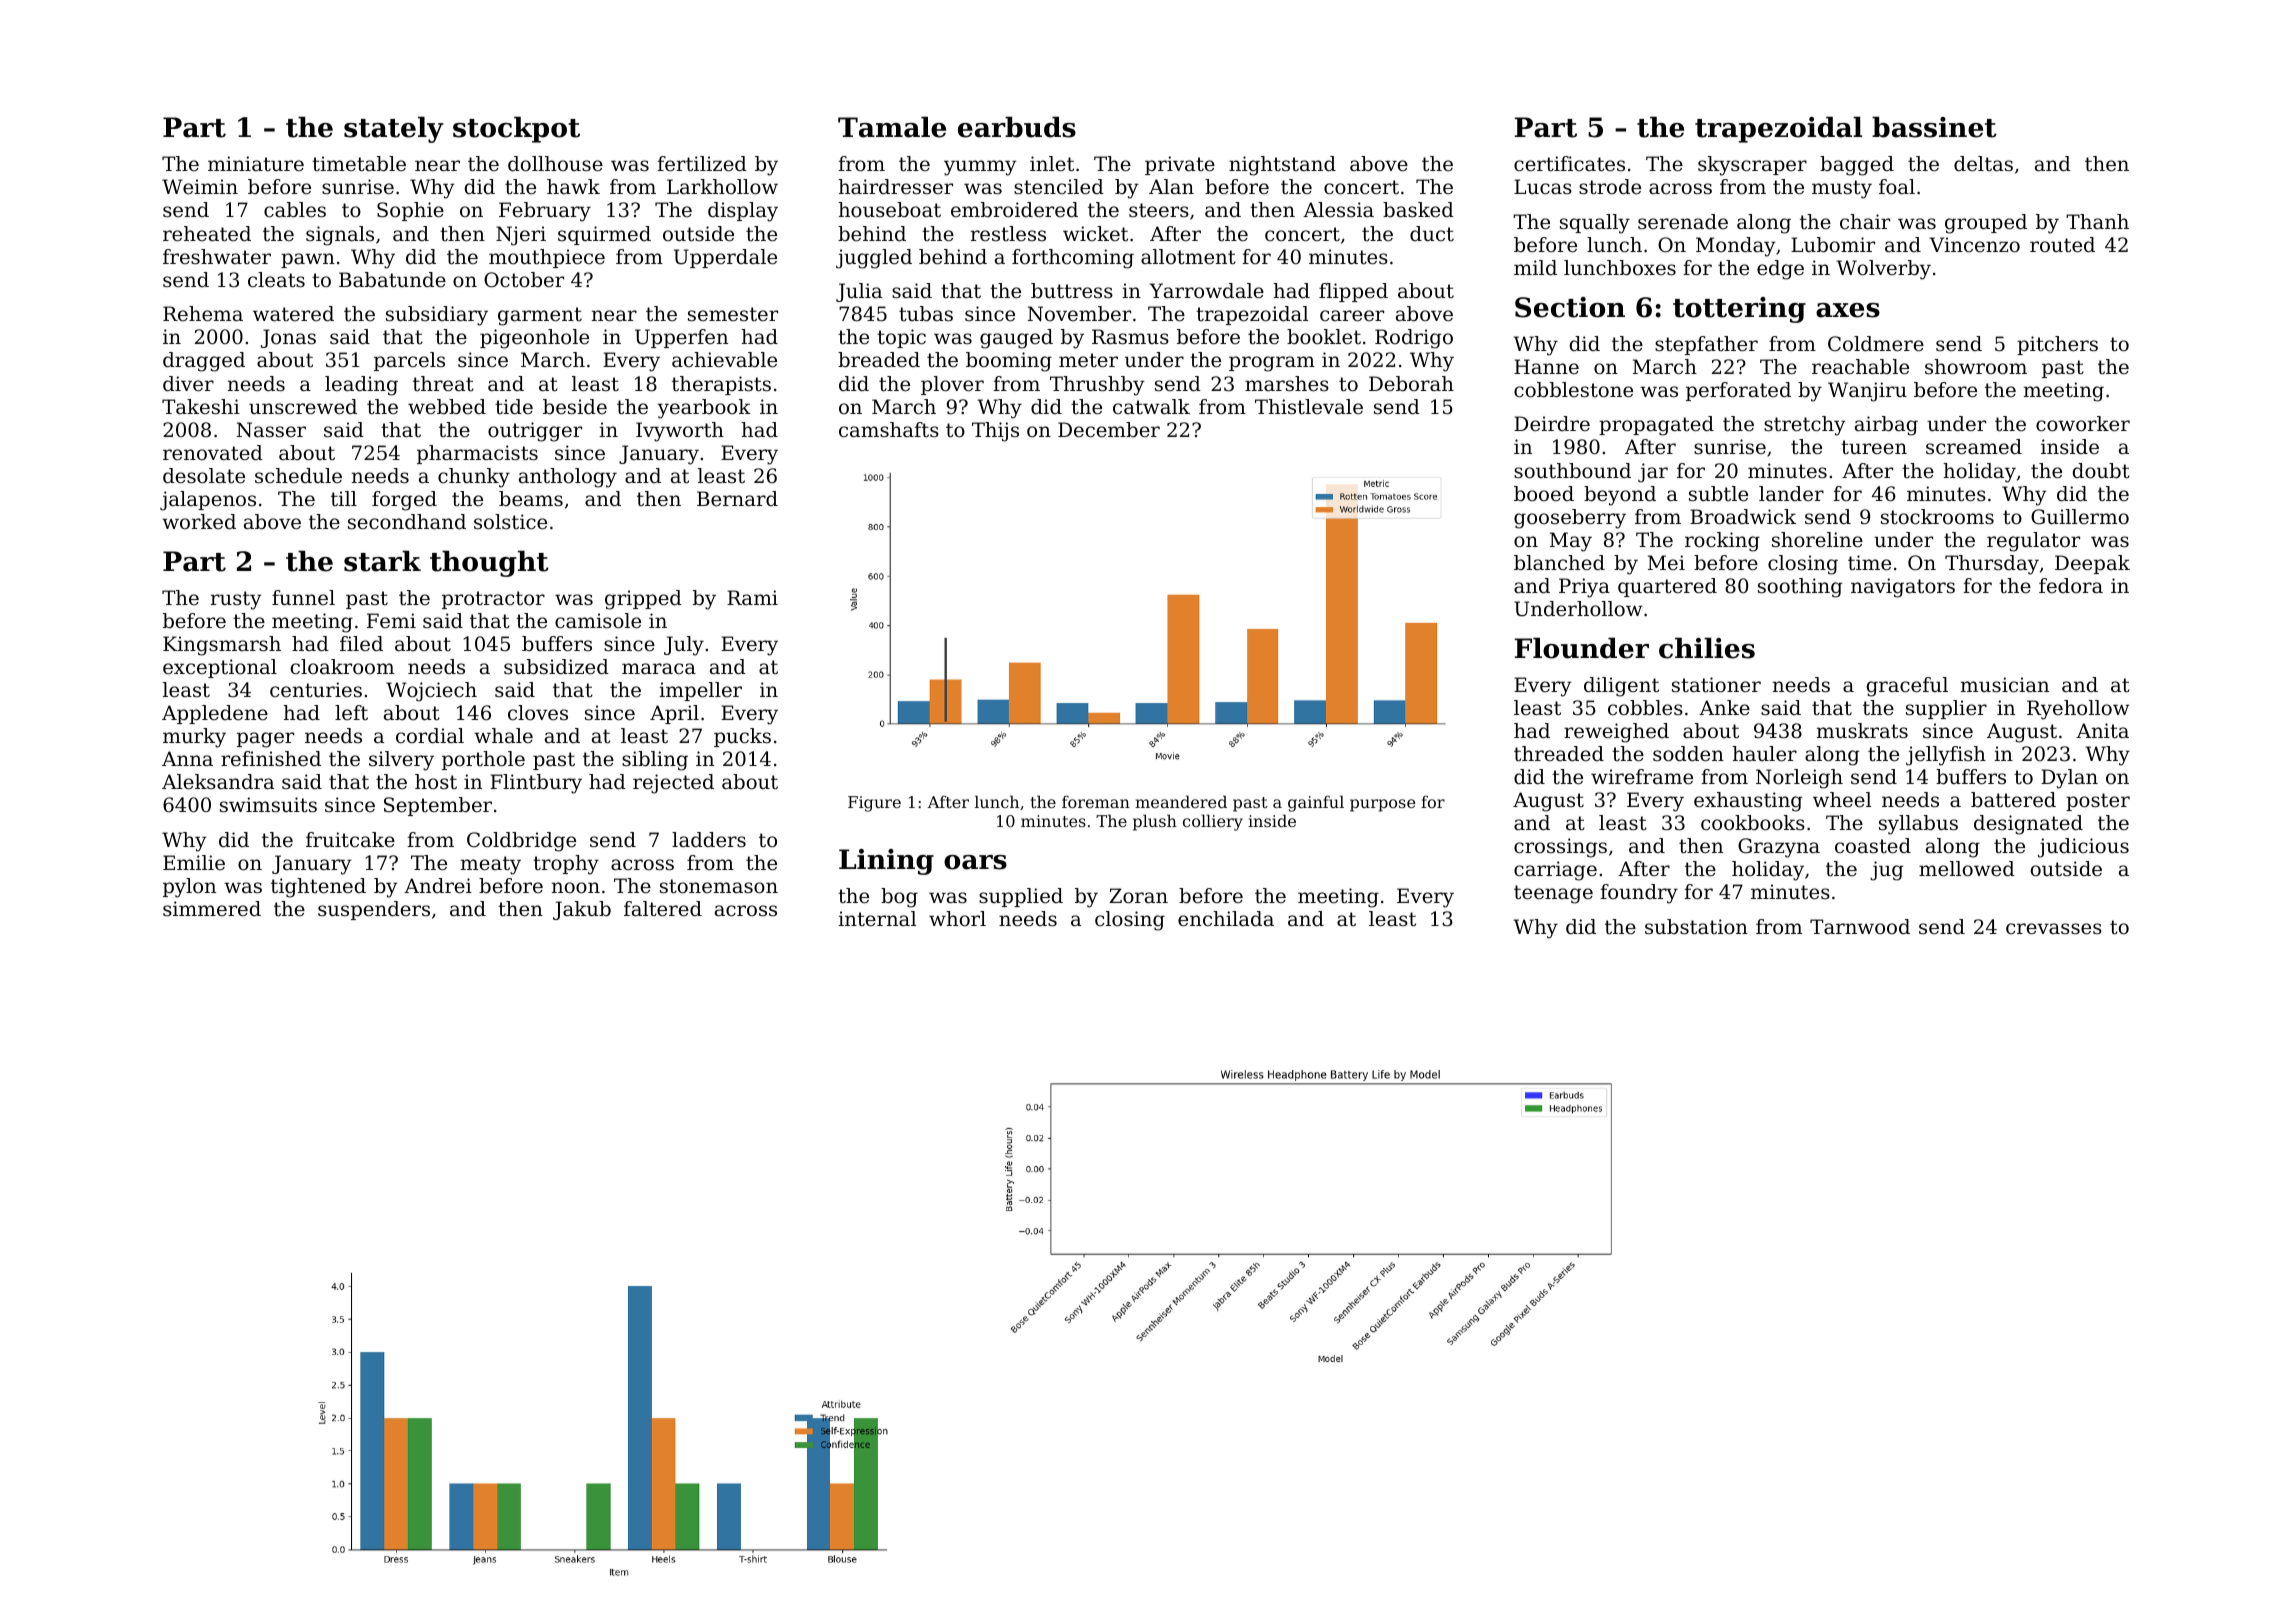  I want to click on diligent, so click(1621, 687).
